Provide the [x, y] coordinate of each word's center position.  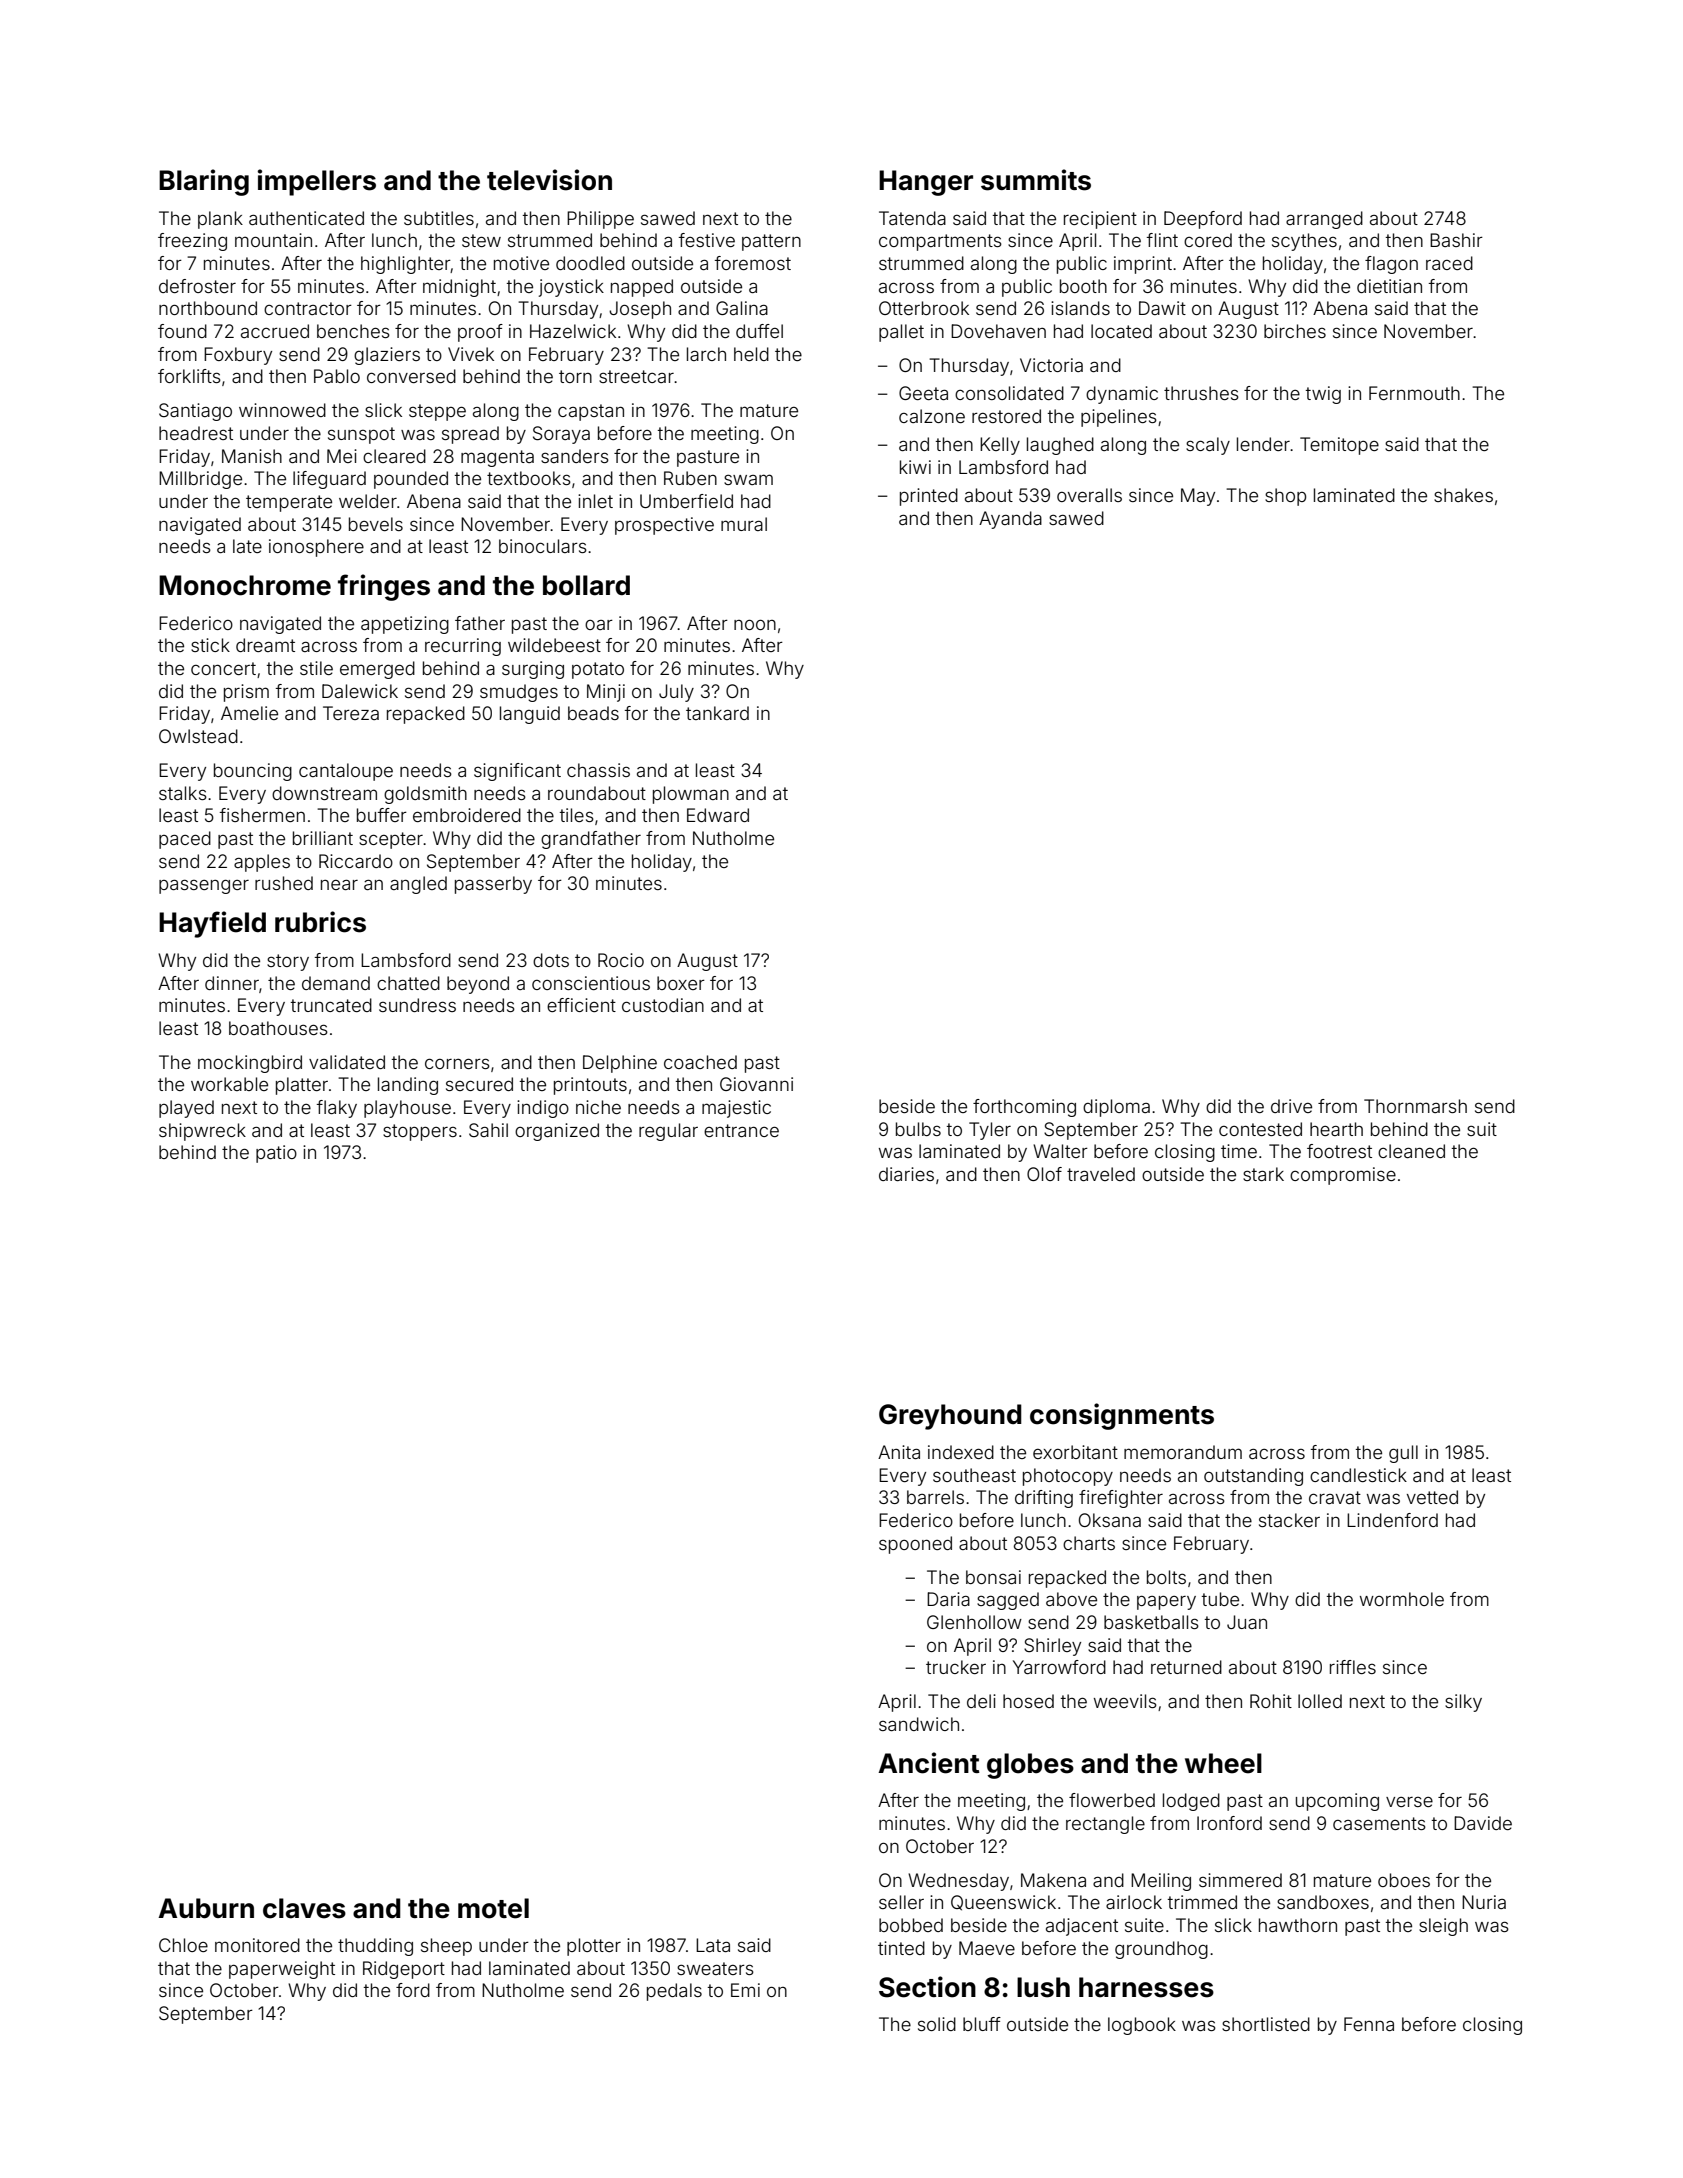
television [549, 180]
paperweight [282, 1970]
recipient [1100, 220]
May [1198, 497]
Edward [718, 815]
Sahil [488, 1130]
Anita [899, 1452]
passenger [204, 886]
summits [1036, 180]
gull [1403, 1454]
